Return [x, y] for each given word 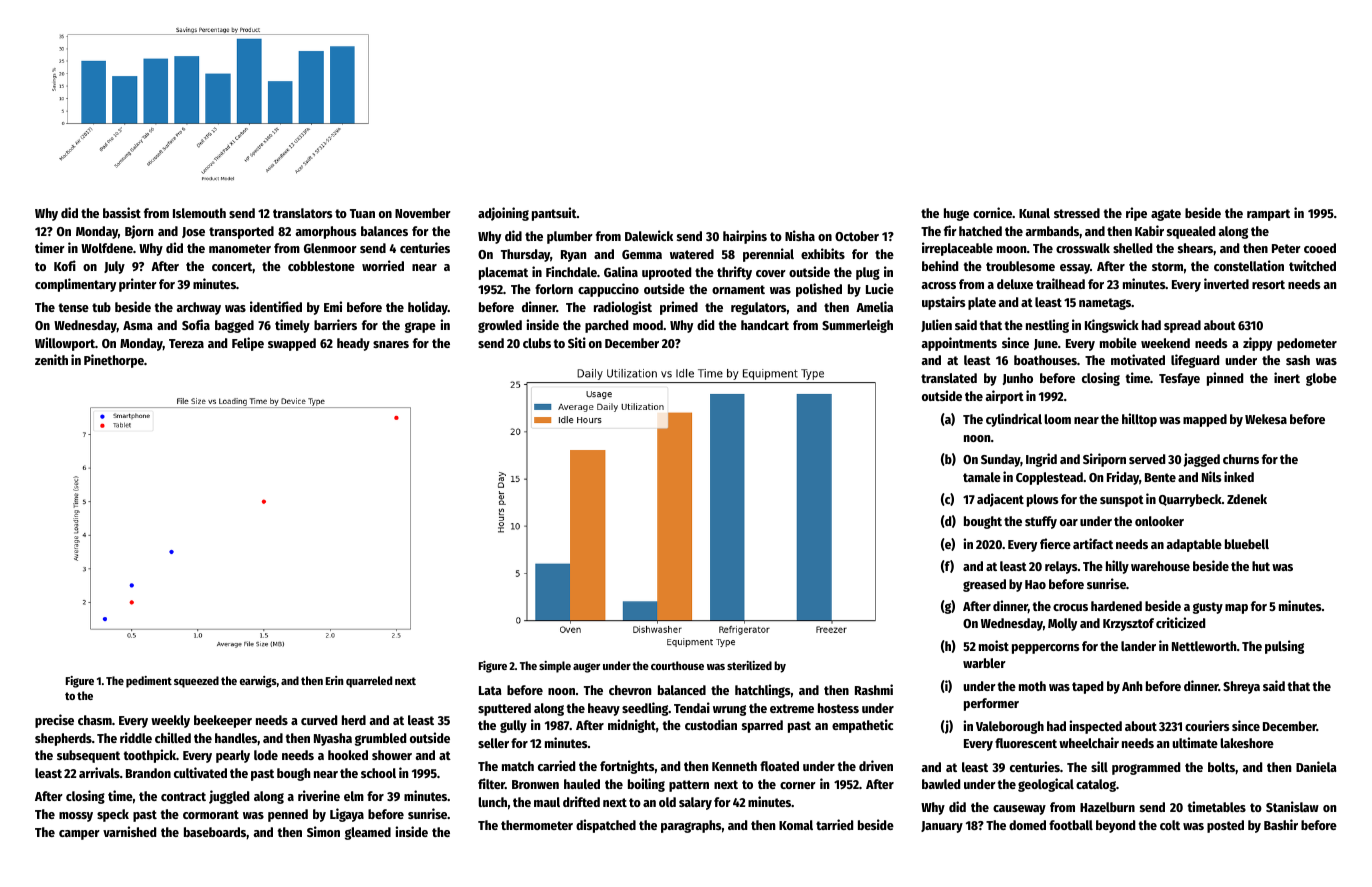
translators [302, 213]
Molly [1062, 624]
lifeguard [1195, 361]
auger [586, 668]
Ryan [573, 256]
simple [555, 667]
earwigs [258, 682]
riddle [136, 737]
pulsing [1284, 647]
